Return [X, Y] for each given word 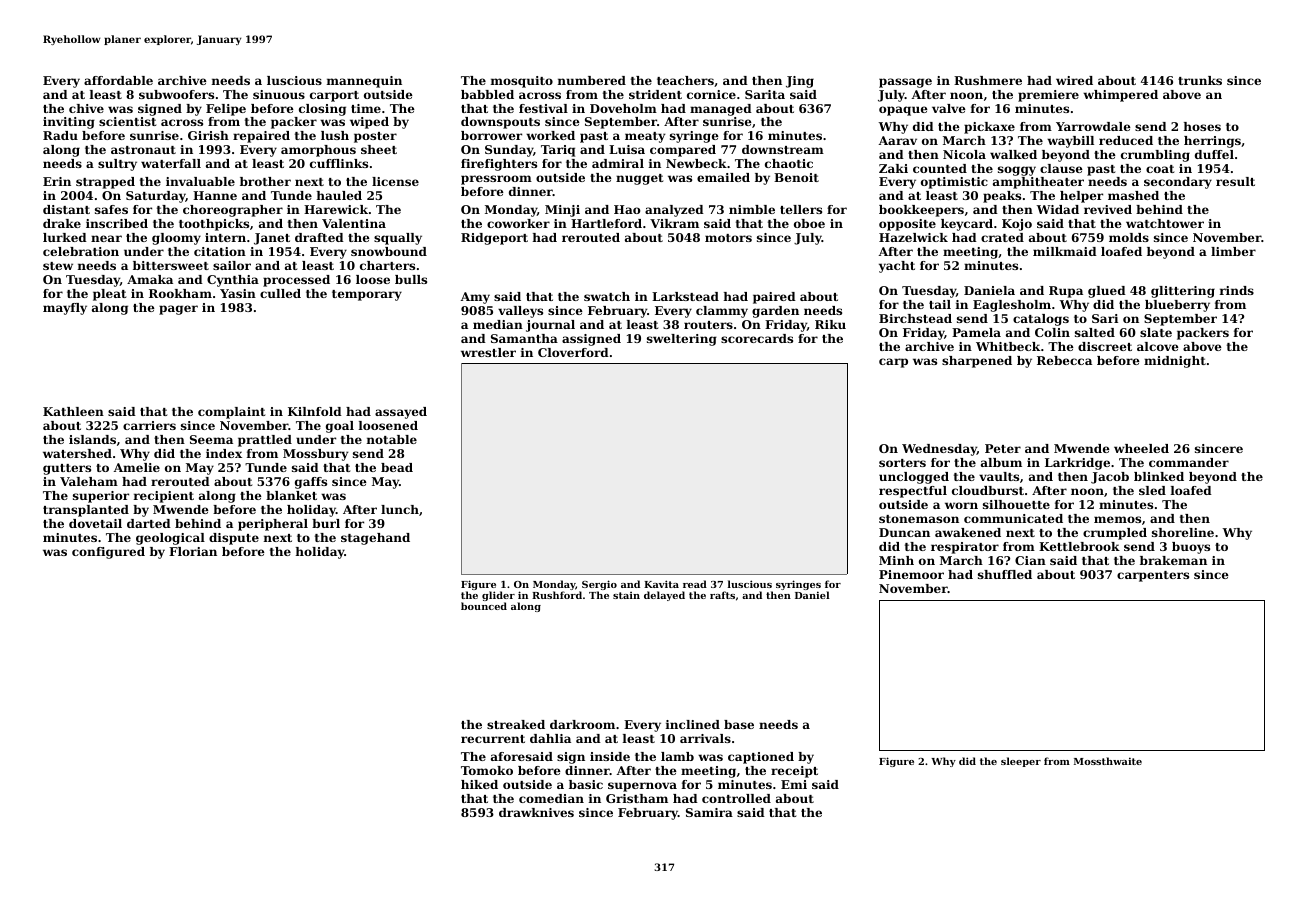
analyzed [674, 211]
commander [1189, 462]
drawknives [536, 812]
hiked [479, 784]
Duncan [904, 532]
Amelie [137, 467]
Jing [800, 82]
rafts [722, 595]
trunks [1200, 80]
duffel [1214, 154]
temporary [367, 295]
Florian [193, 551]
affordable [118, 80]
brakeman [1173, 560]
